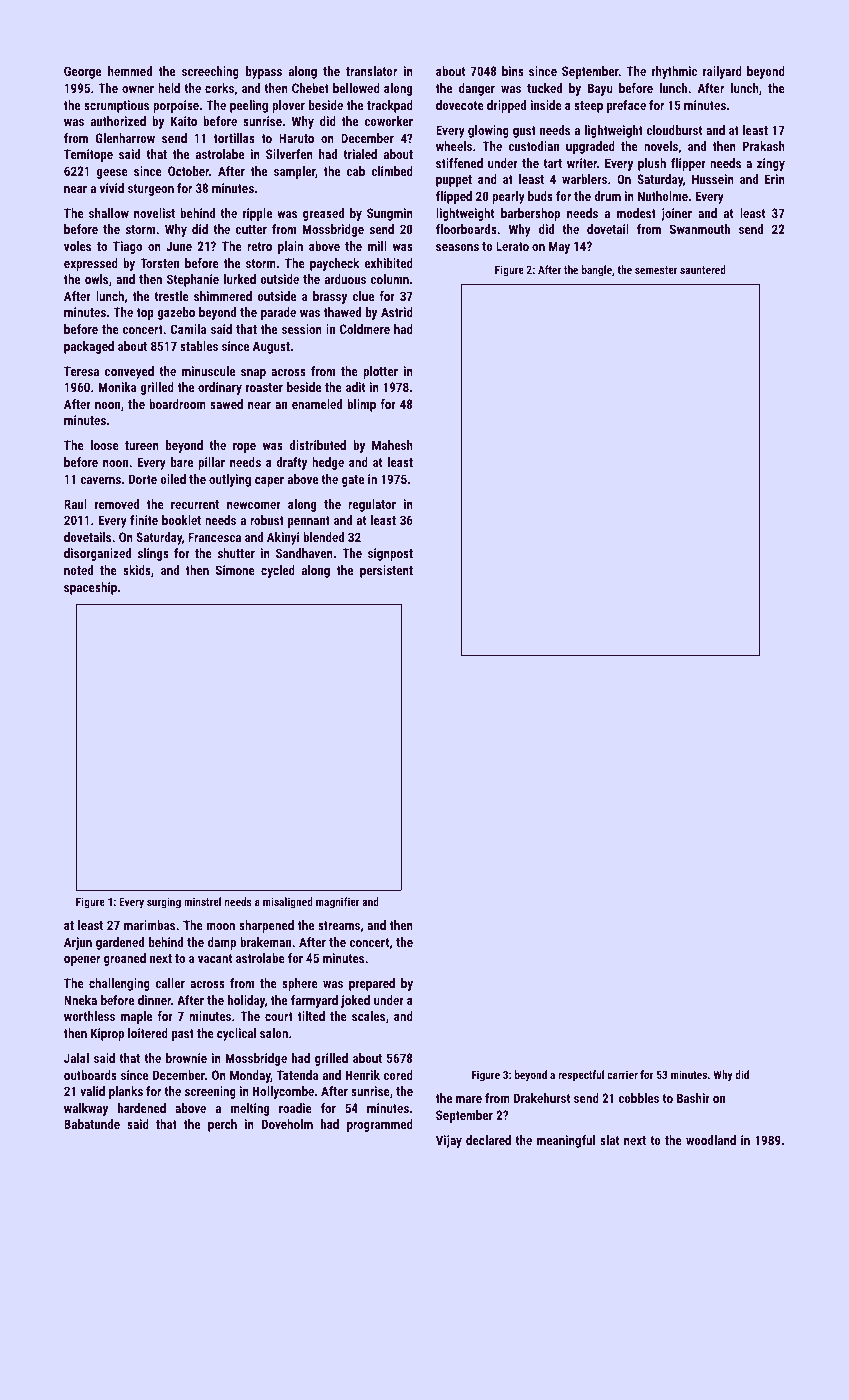  What do you see at coordinates (88, 155) in the page?
I see `Temitope` at bounding box center [88, 155].
